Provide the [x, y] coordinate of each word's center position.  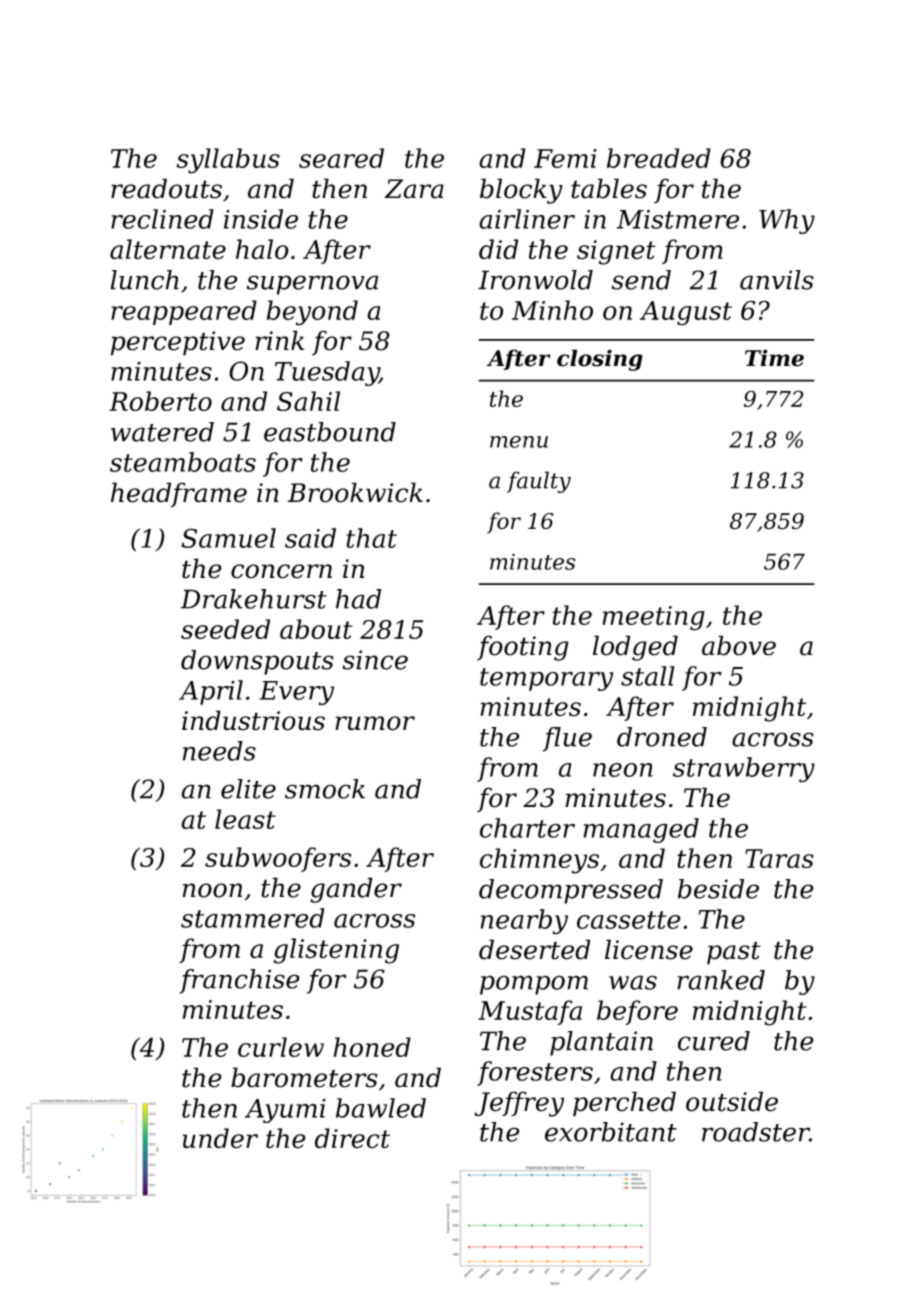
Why [787, 221]
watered [162, 432]
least [245, 819]
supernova [312, 285]
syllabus [228, 161]
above [739, 645]
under [220, 1138]
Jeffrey [519, 1104]
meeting [653, 618]
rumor [375, 723]
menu [519, 442]
